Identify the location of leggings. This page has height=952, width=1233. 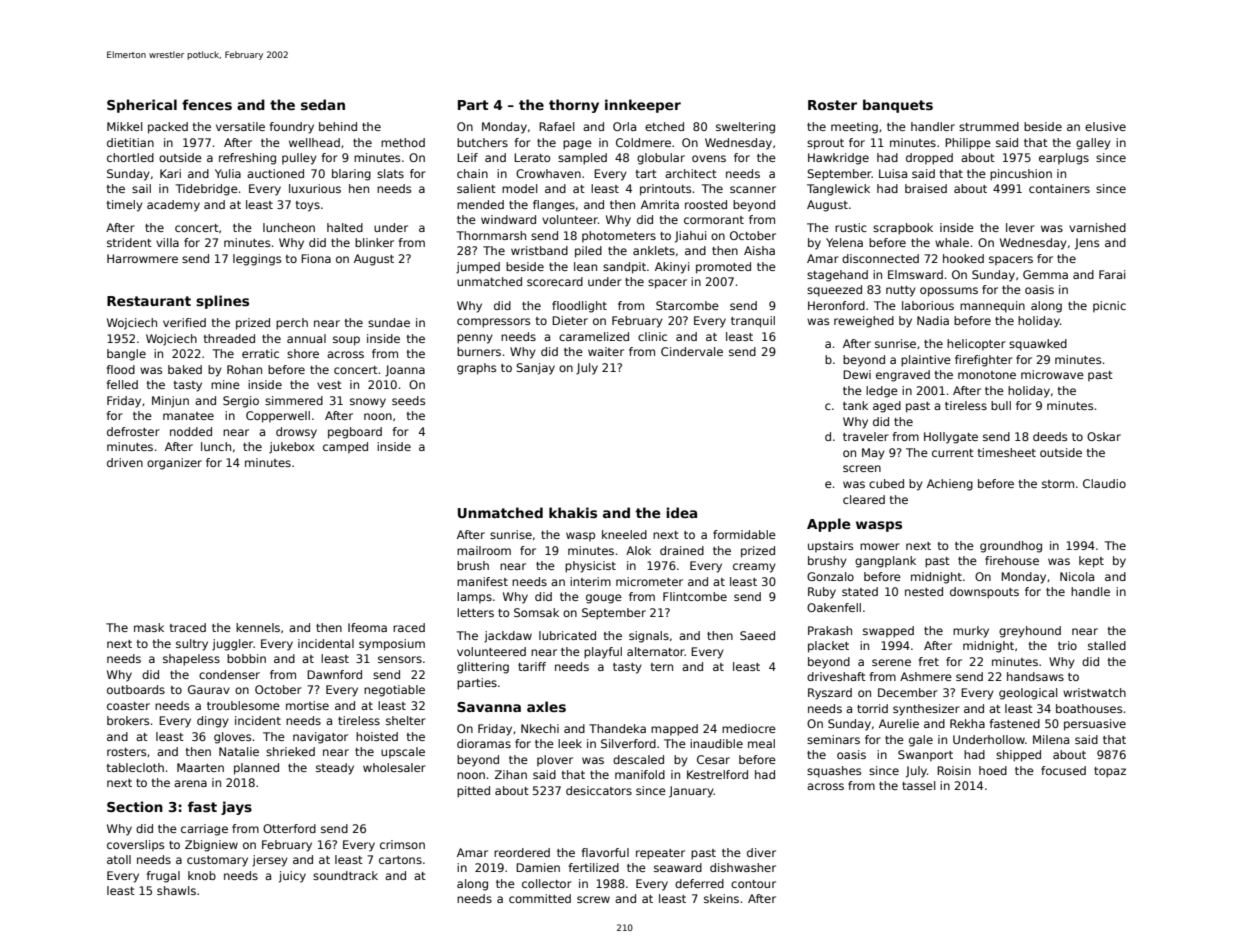
(257, 260).
